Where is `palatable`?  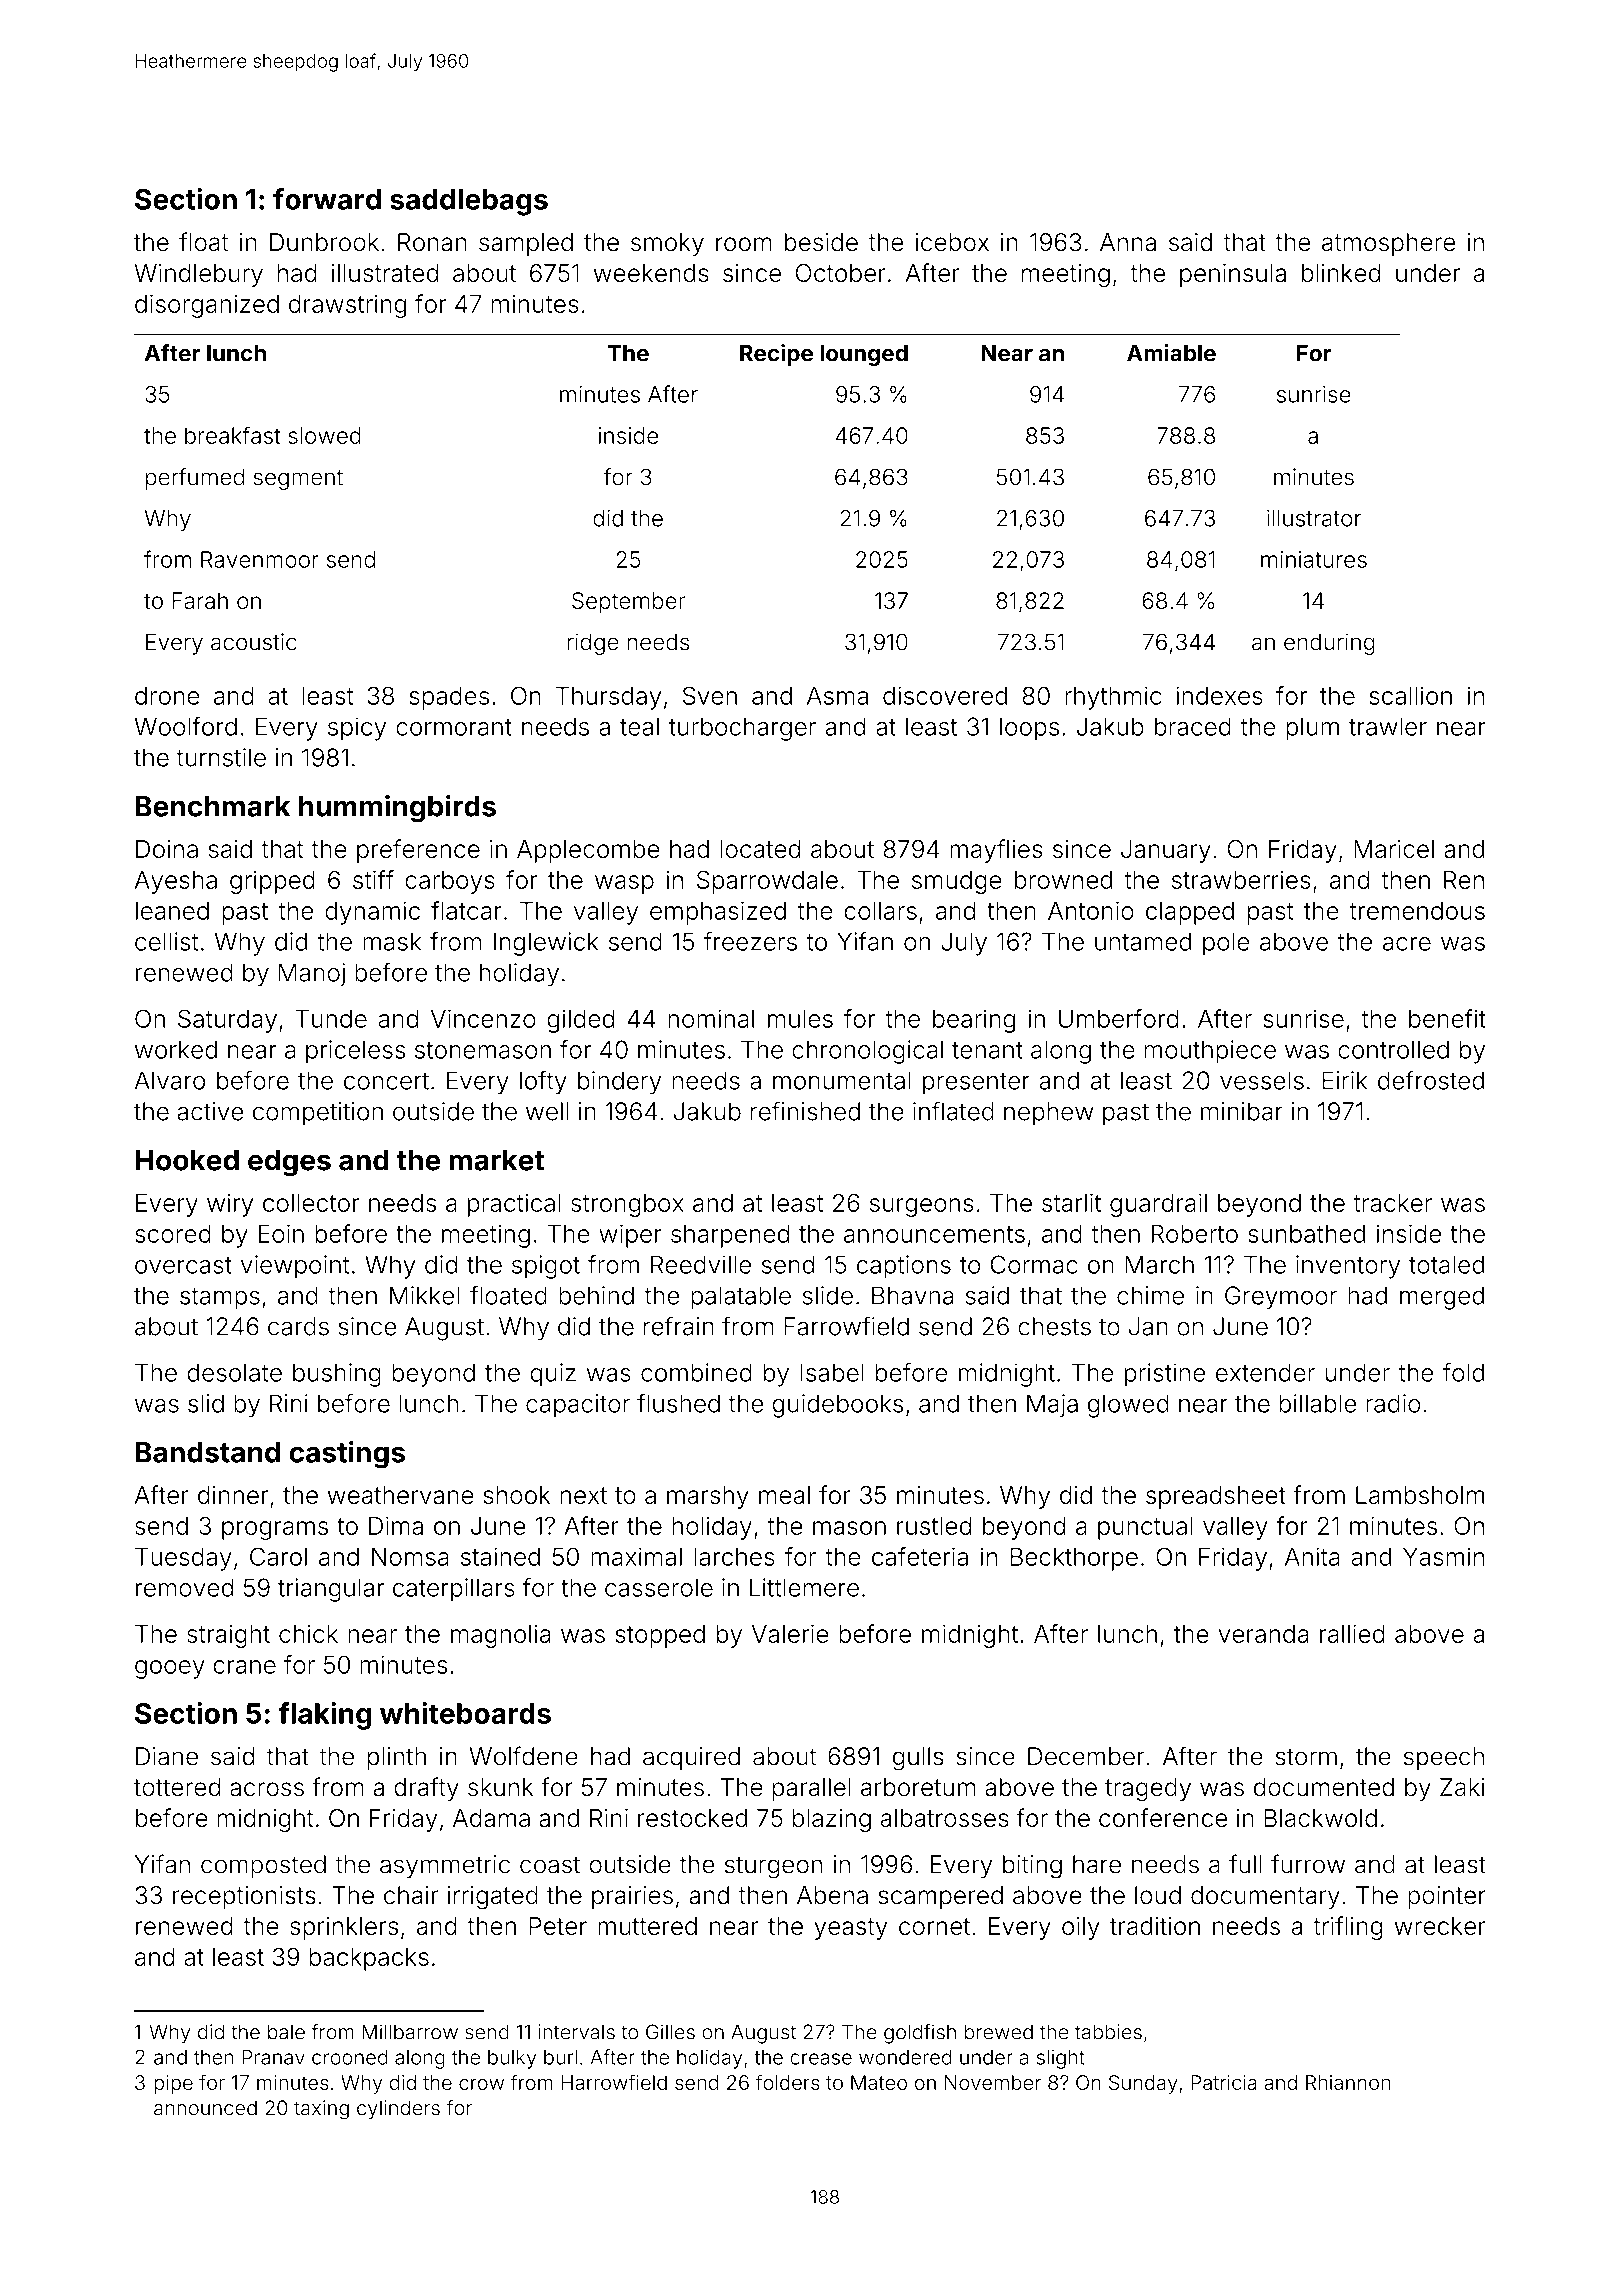
palatable is located at coordinates (741, 1298).
